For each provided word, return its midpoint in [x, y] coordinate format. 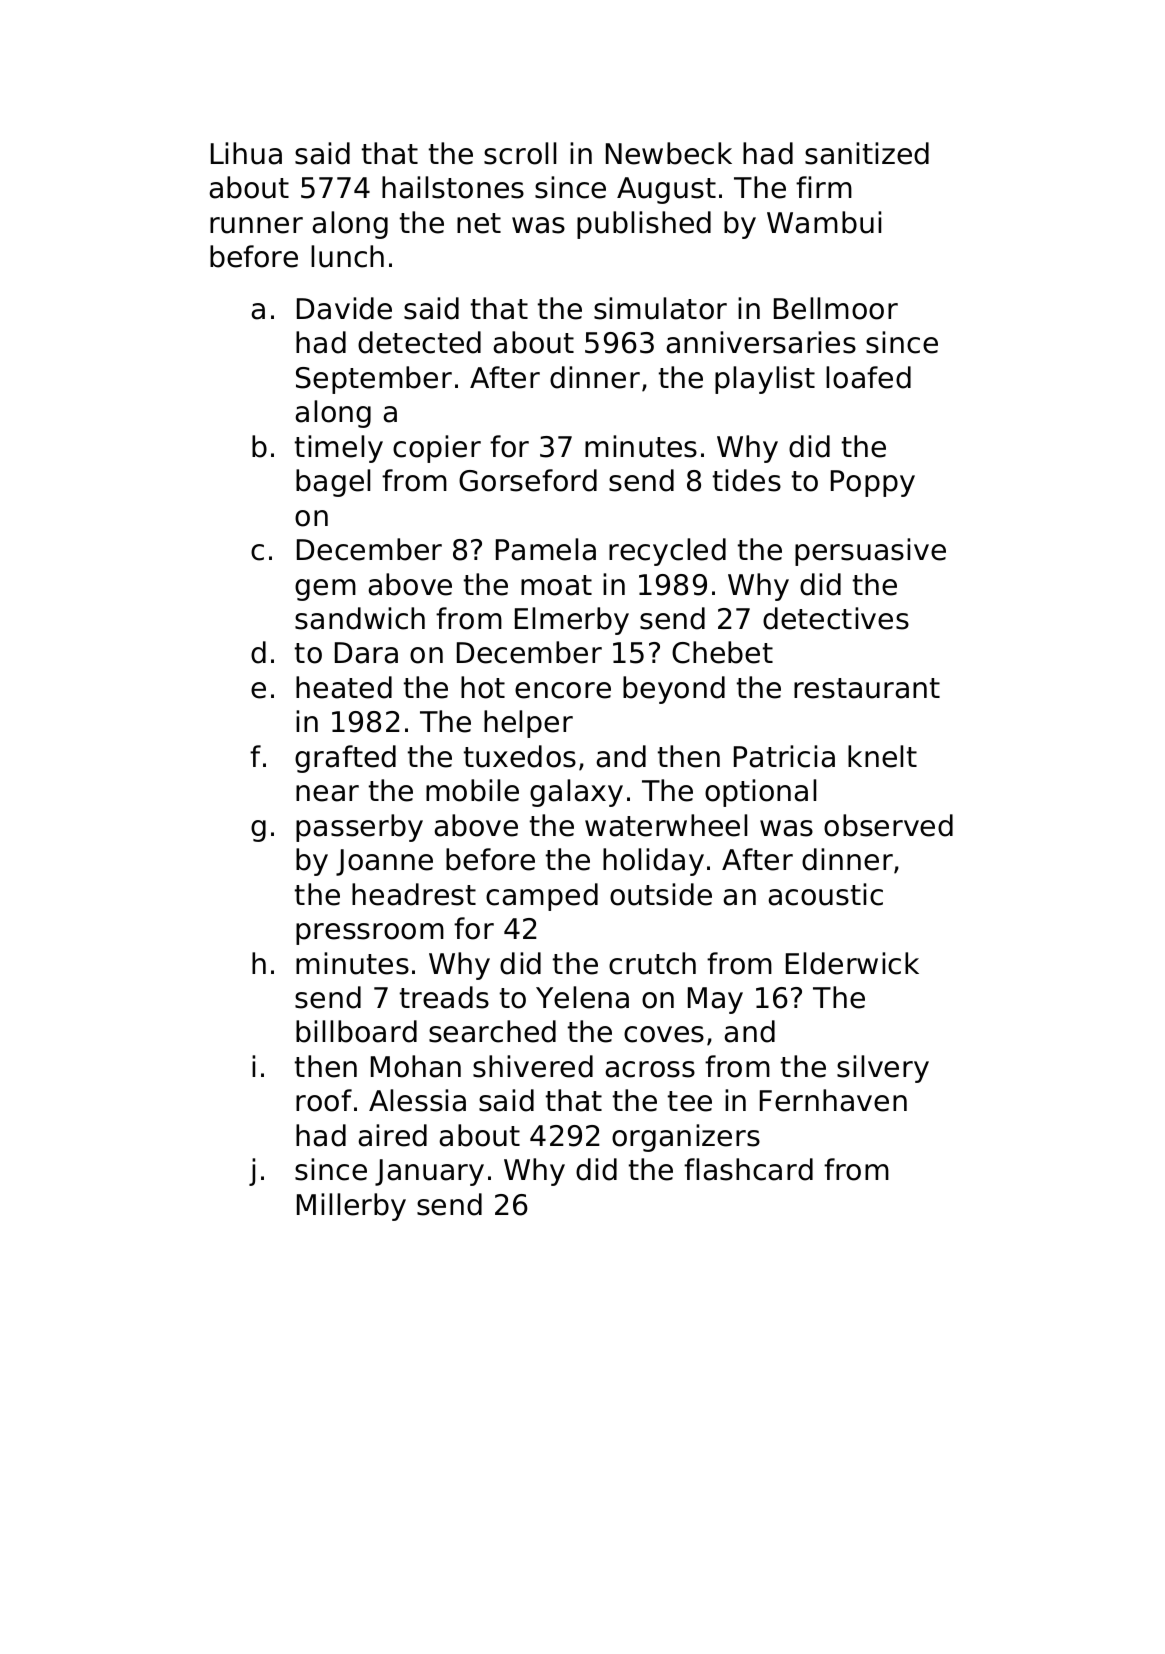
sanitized [867, 153]
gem [325, 590]
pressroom [370, 934]
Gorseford [528, 480]
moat [556, 585]
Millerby [351, 1207]
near [327, 793]
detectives [836, 618]
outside [661, 894]
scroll [520, 153]
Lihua [246, 153]
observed [888, 825]
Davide [344, 308]
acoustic [825, 894]
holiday [653, 862]
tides [747, 480]
